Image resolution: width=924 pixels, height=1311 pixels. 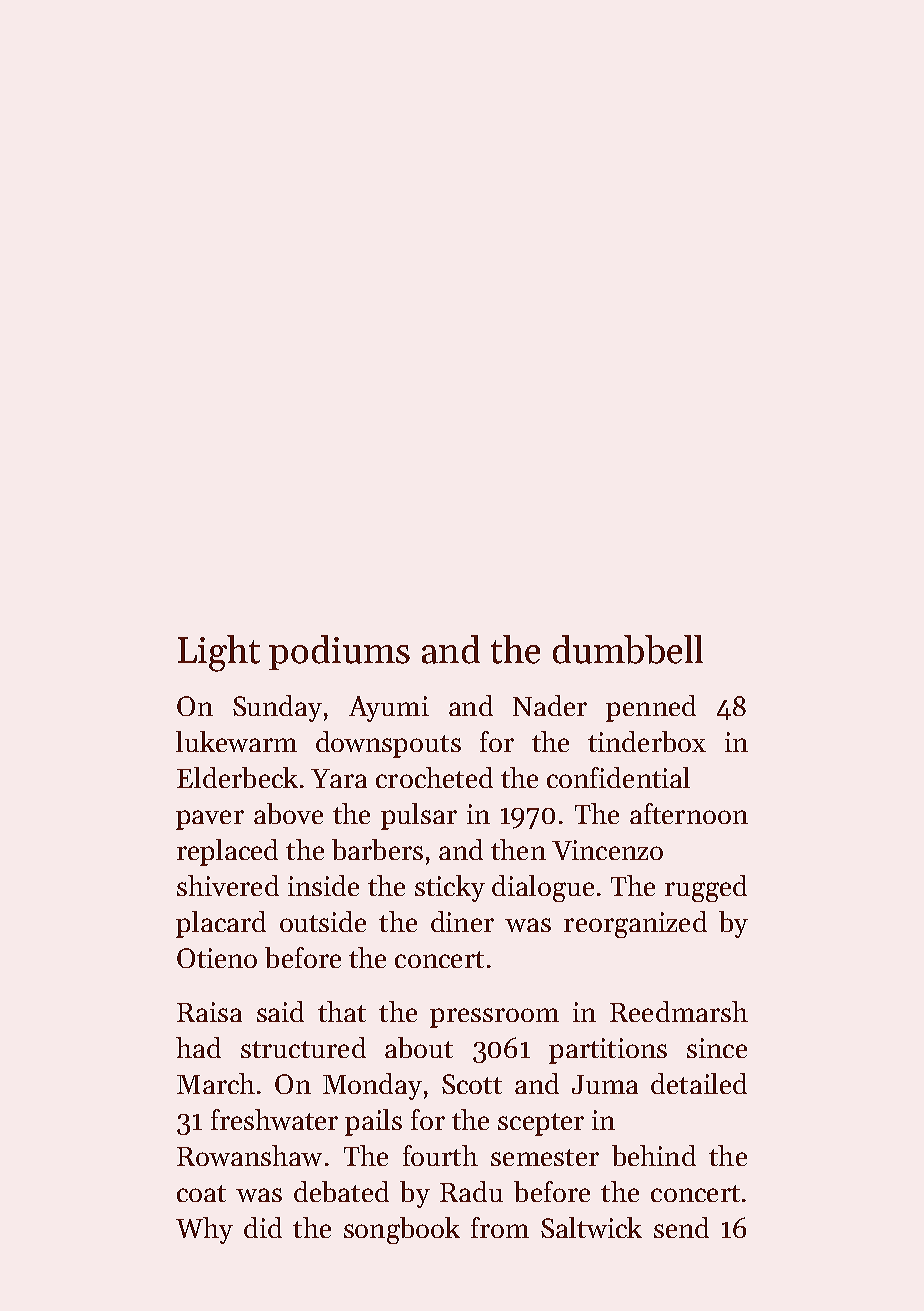 What do you see at coordinates (494, 1018) in the image?
I see `pressroom` at bounding box center [494, 1018].
